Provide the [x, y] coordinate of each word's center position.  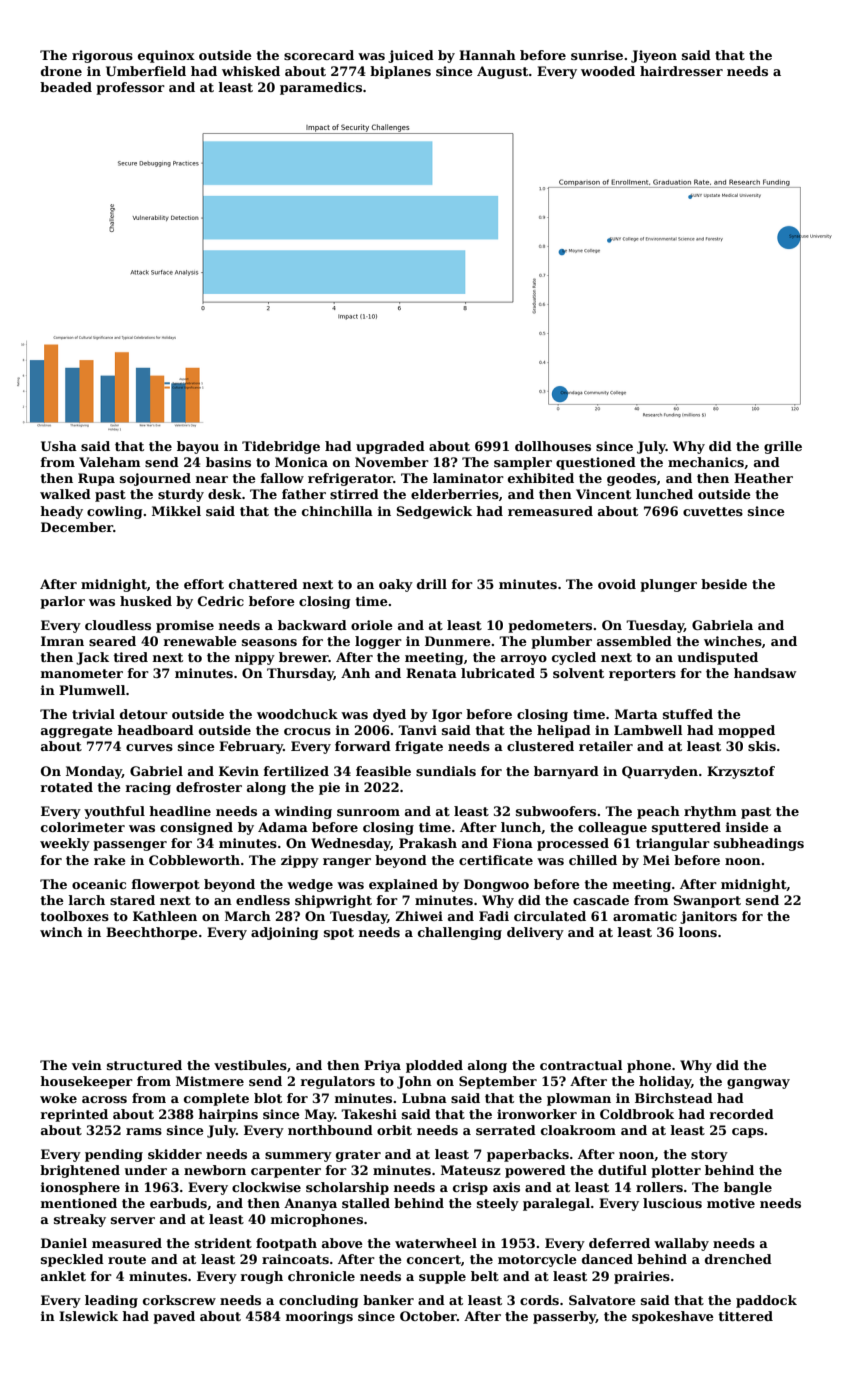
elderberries [455, 494]
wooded [608, 71]
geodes [631, 479]
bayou [198, 447]
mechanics [706, 462]
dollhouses [553, 446]
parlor [62, 602]
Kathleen [165, 916]
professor [130, 88]
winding [303, 812]
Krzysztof [741, 772]
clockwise [266, 1187]
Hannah [487, 55]
